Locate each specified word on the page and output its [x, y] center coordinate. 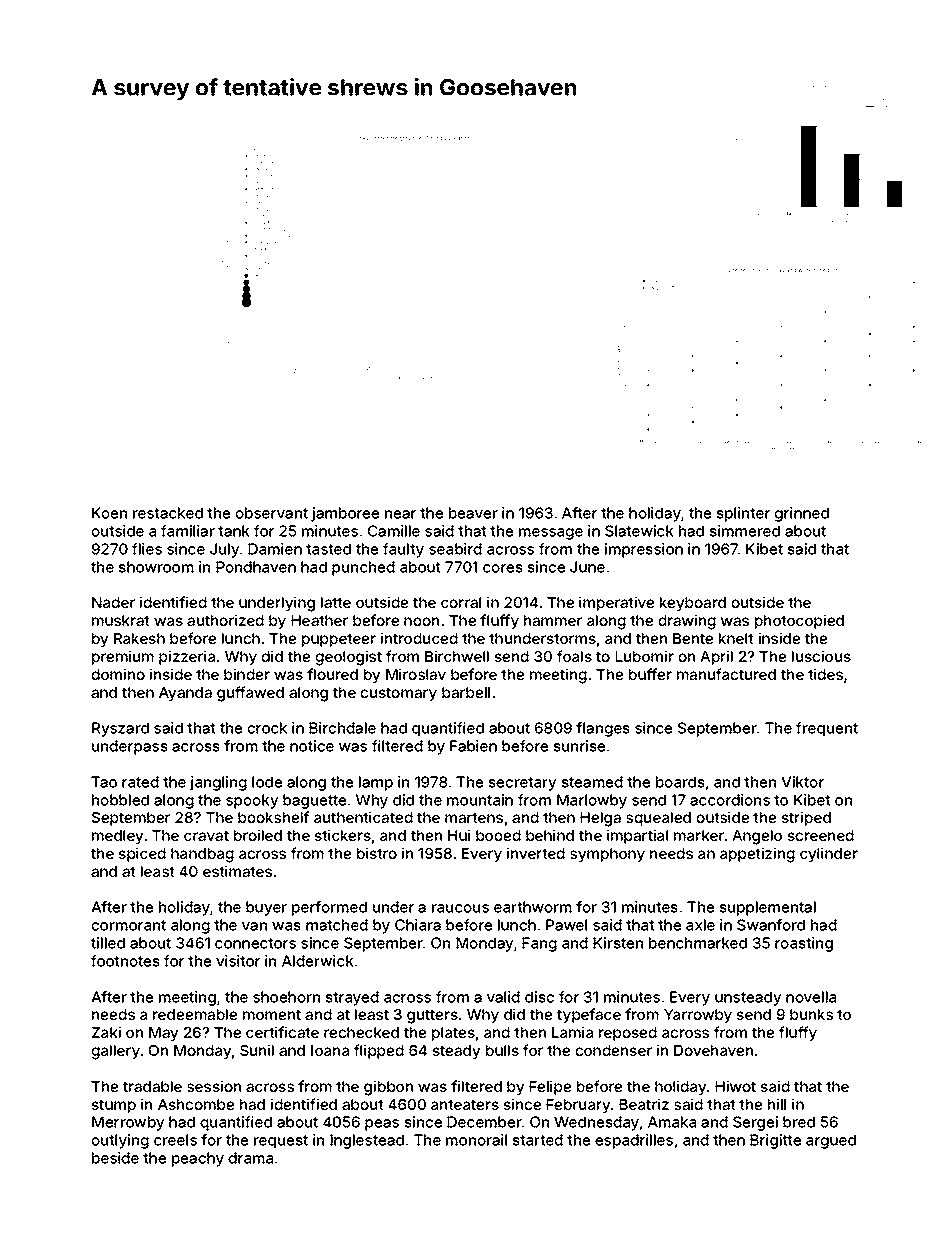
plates [453, 1034]
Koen [109, 513]
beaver [473, 513]
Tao [104, 782]
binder [247, 674]
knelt [736, 638]
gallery [116, 1052]
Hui [459, 835]
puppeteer [339, 640]
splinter [743, 514]
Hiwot [735, 1086]
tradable [152, 1086]
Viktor [802, 782]
